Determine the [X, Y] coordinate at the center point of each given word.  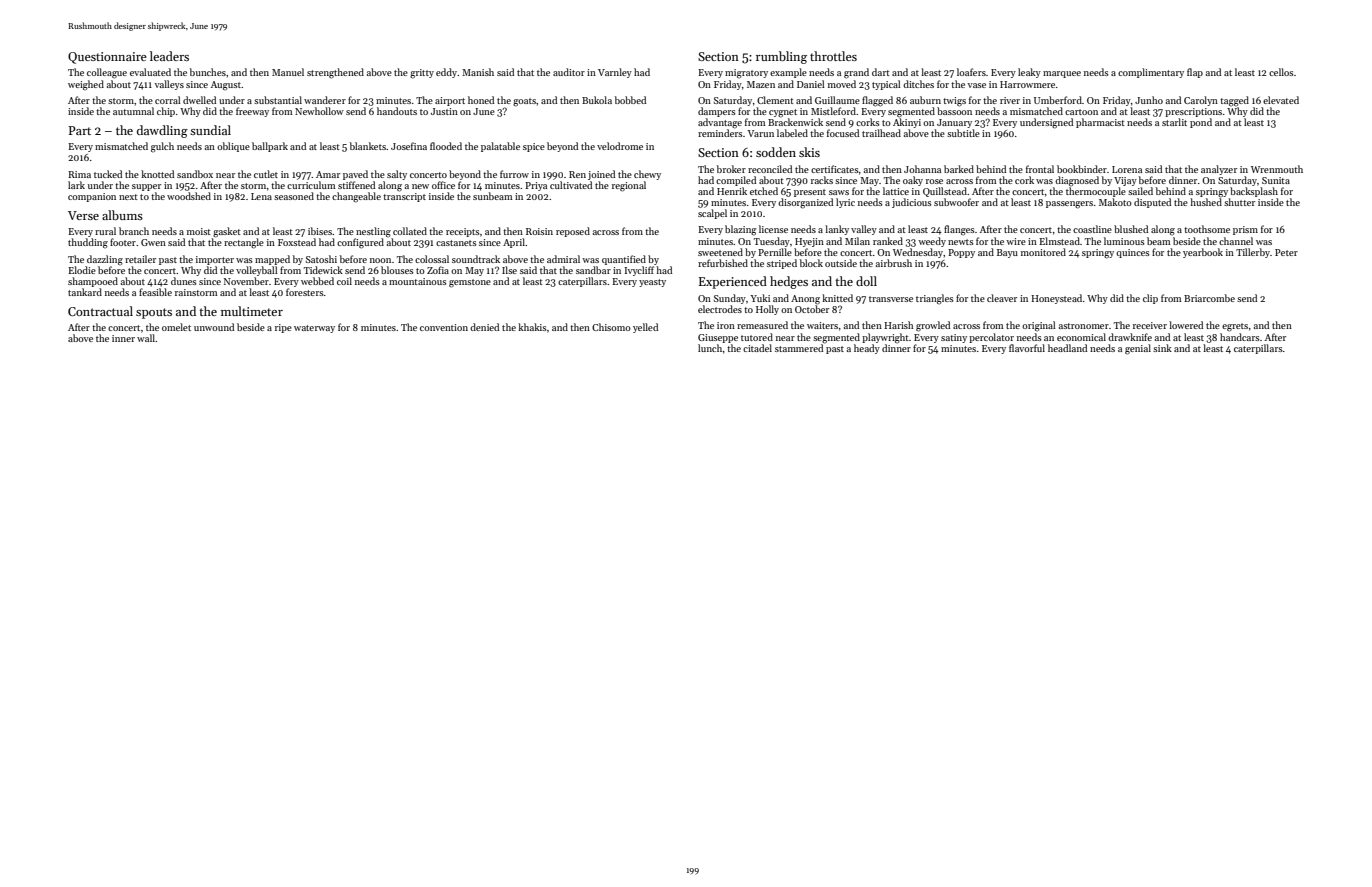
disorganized [805, 203]
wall [146, 338]
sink [1162, 348]
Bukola [597, 100]
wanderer [325, 100]
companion [92, 197]
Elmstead [1059, 241]
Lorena [1127, 169]
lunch [710, 348]
